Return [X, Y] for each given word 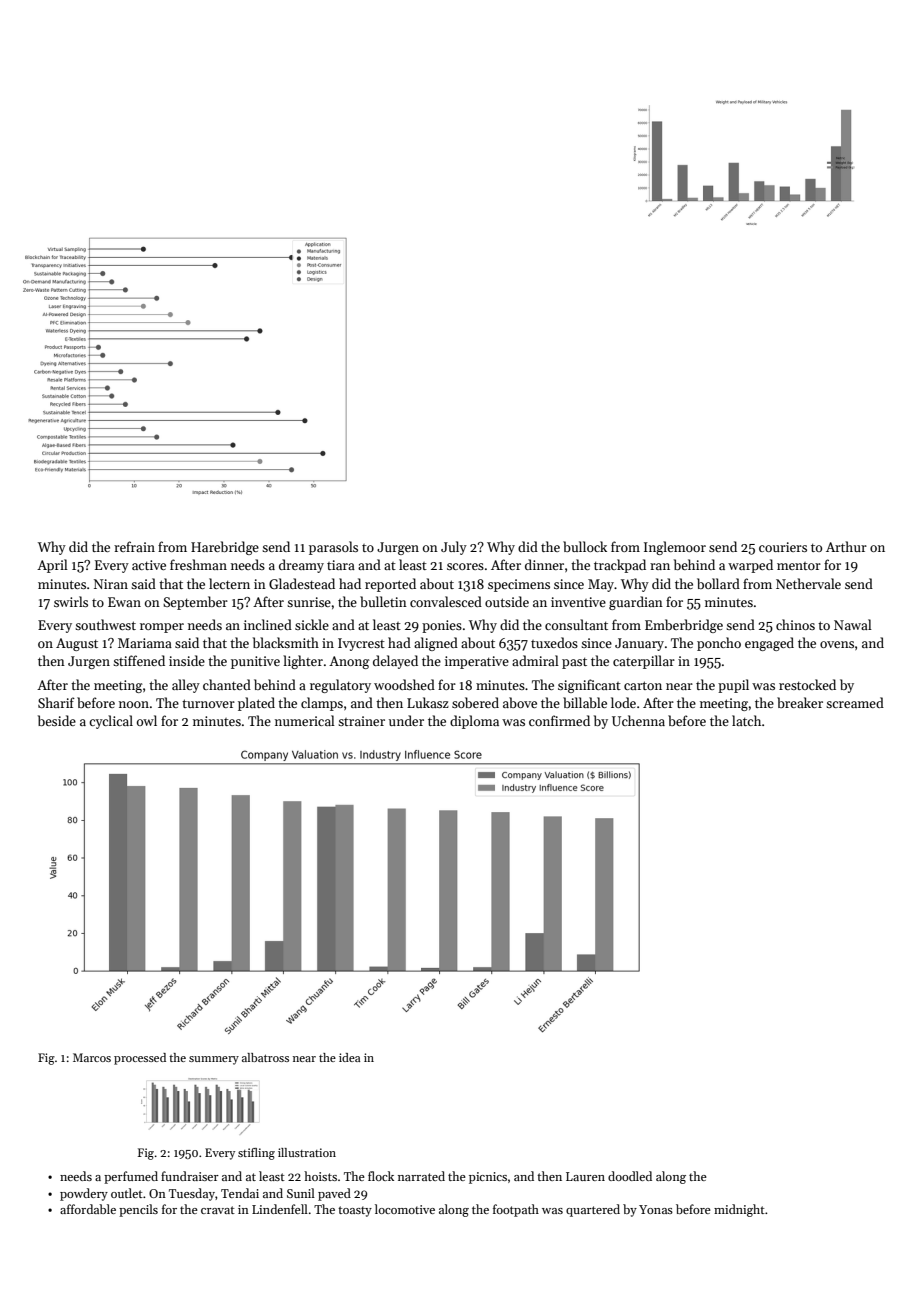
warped [750, 566]
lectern [229, 583]
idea [349, 1057]
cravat [218, 1210]
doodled [630, 1176]
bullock [585, 546]
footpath [516, 1210]
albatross [265, 1057]
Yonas [656, 1209]
